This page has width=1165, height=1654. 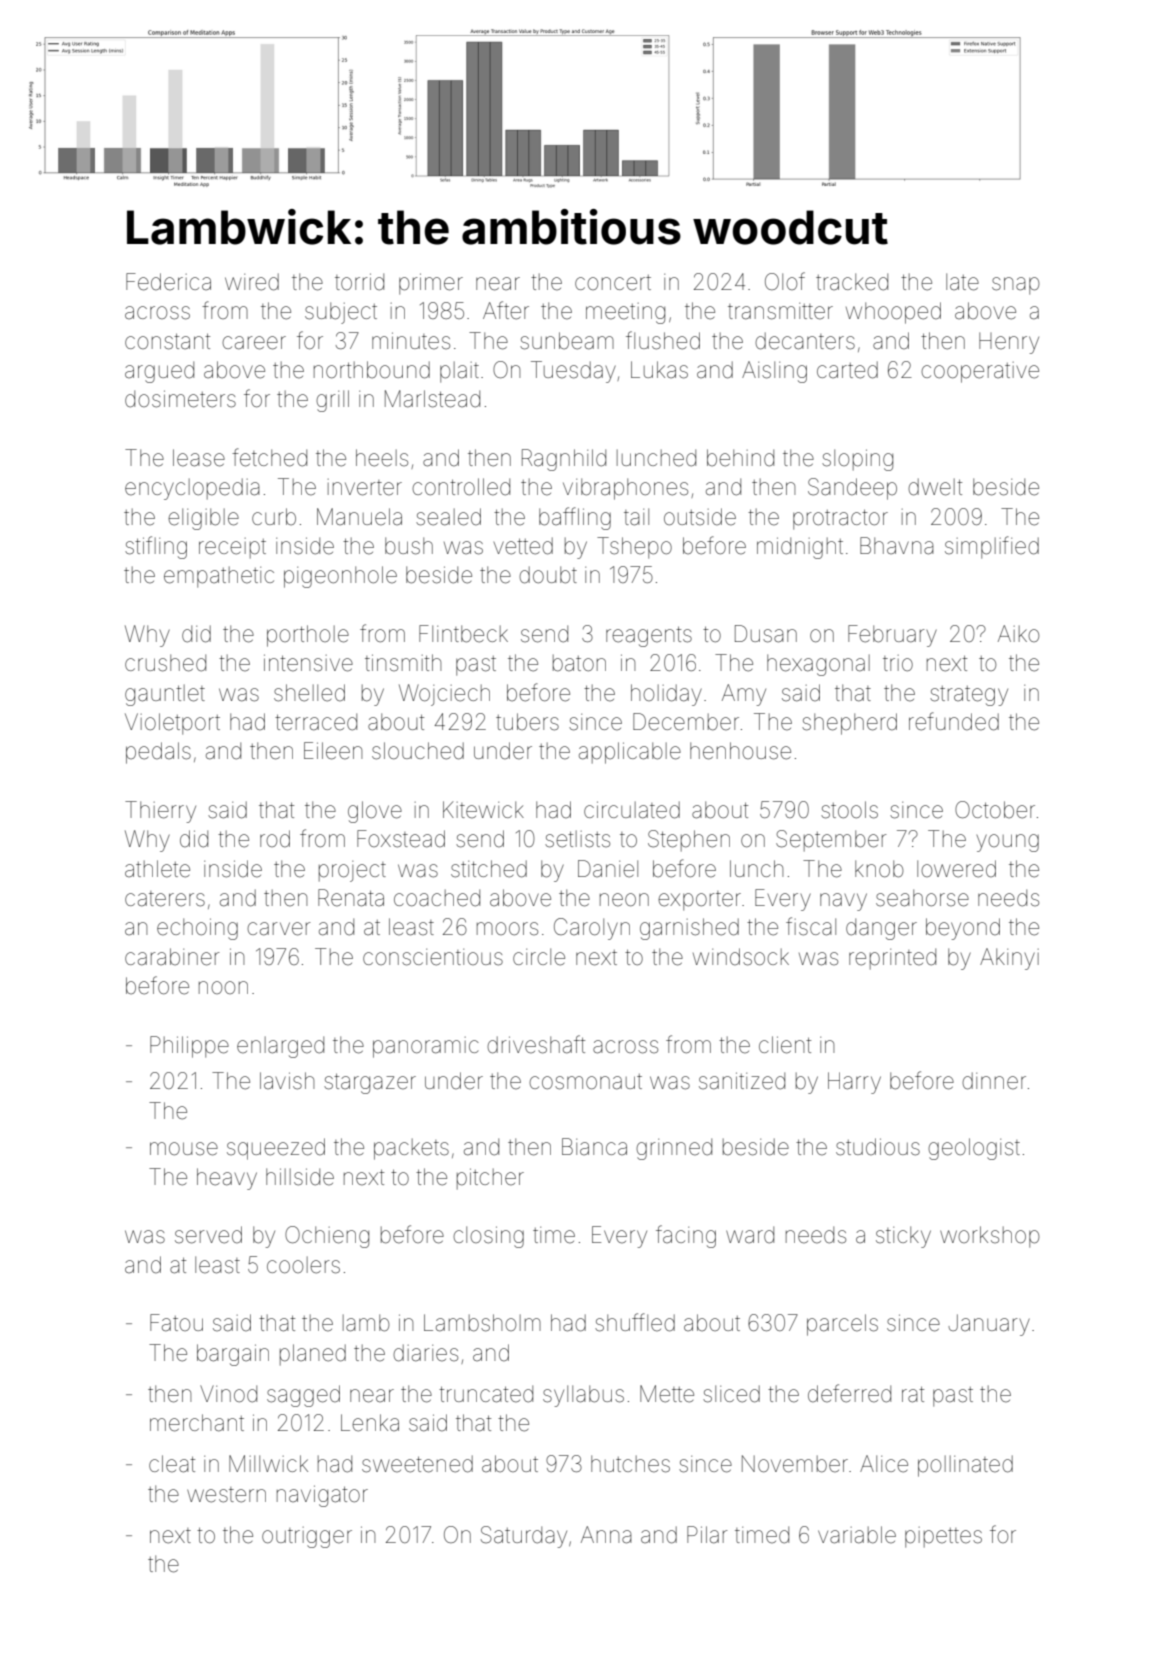 What do you see at coordinates (969, 696) in the page?
I see `strategy` at bounding box center [969, 696].
